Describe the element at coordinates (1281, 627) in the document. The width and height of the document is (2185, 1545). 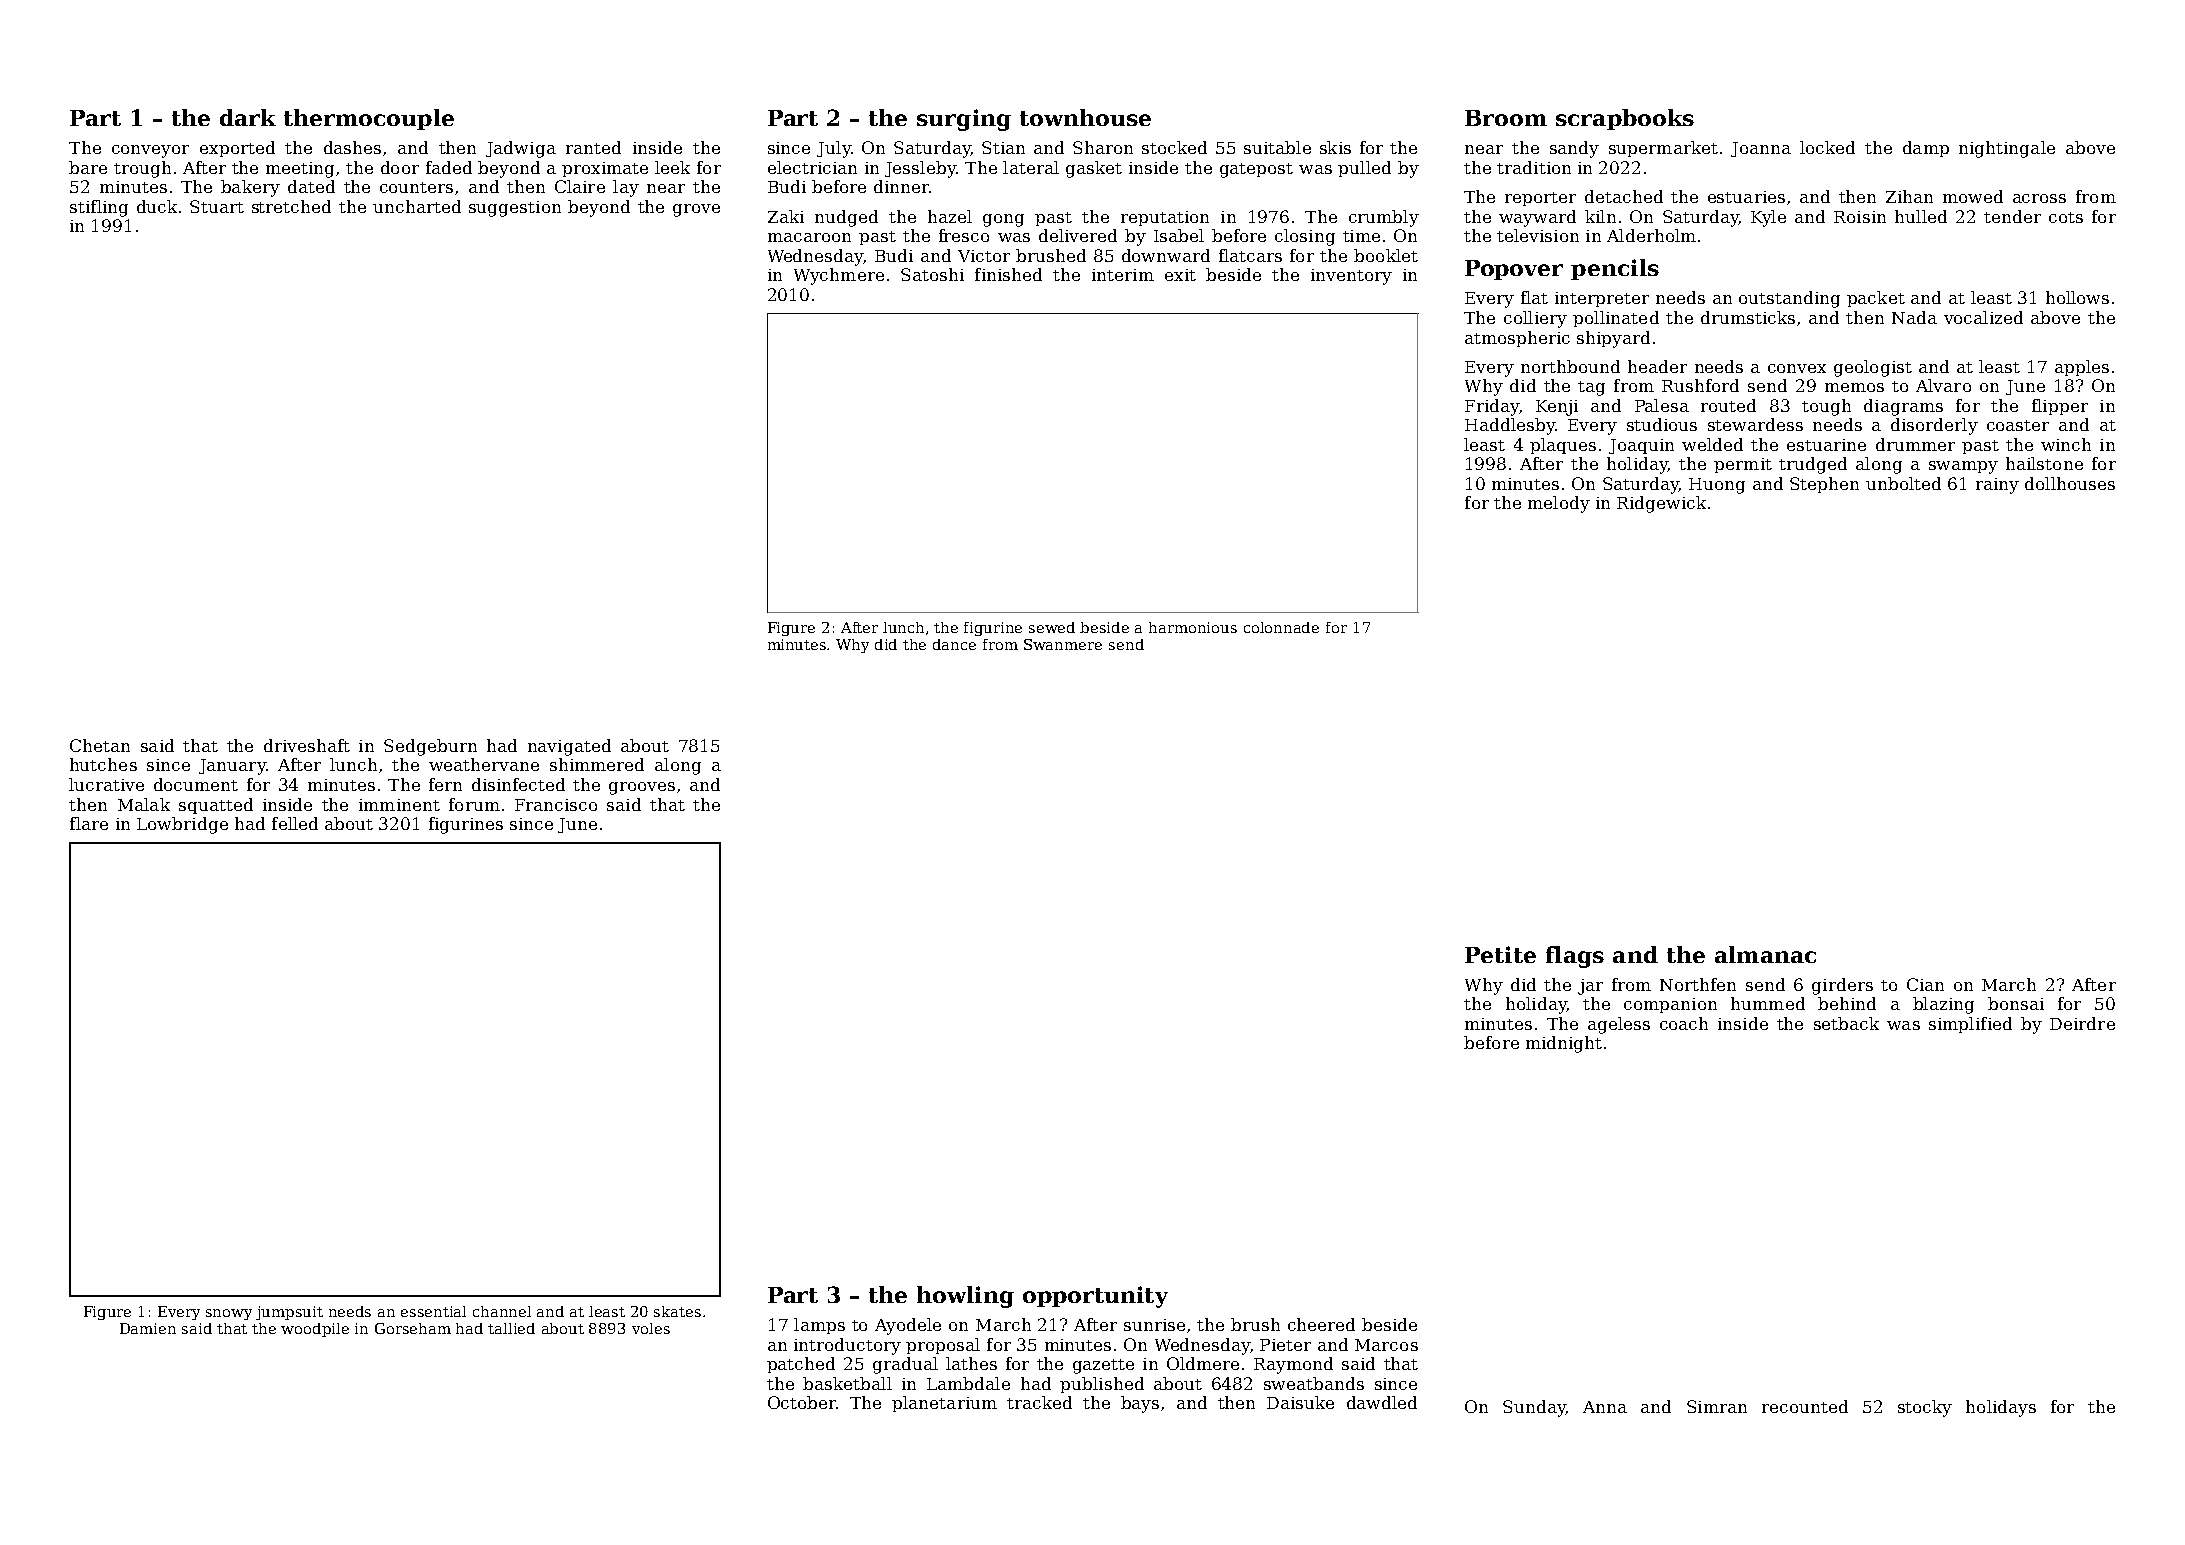
I see `colonnade` at that location.
